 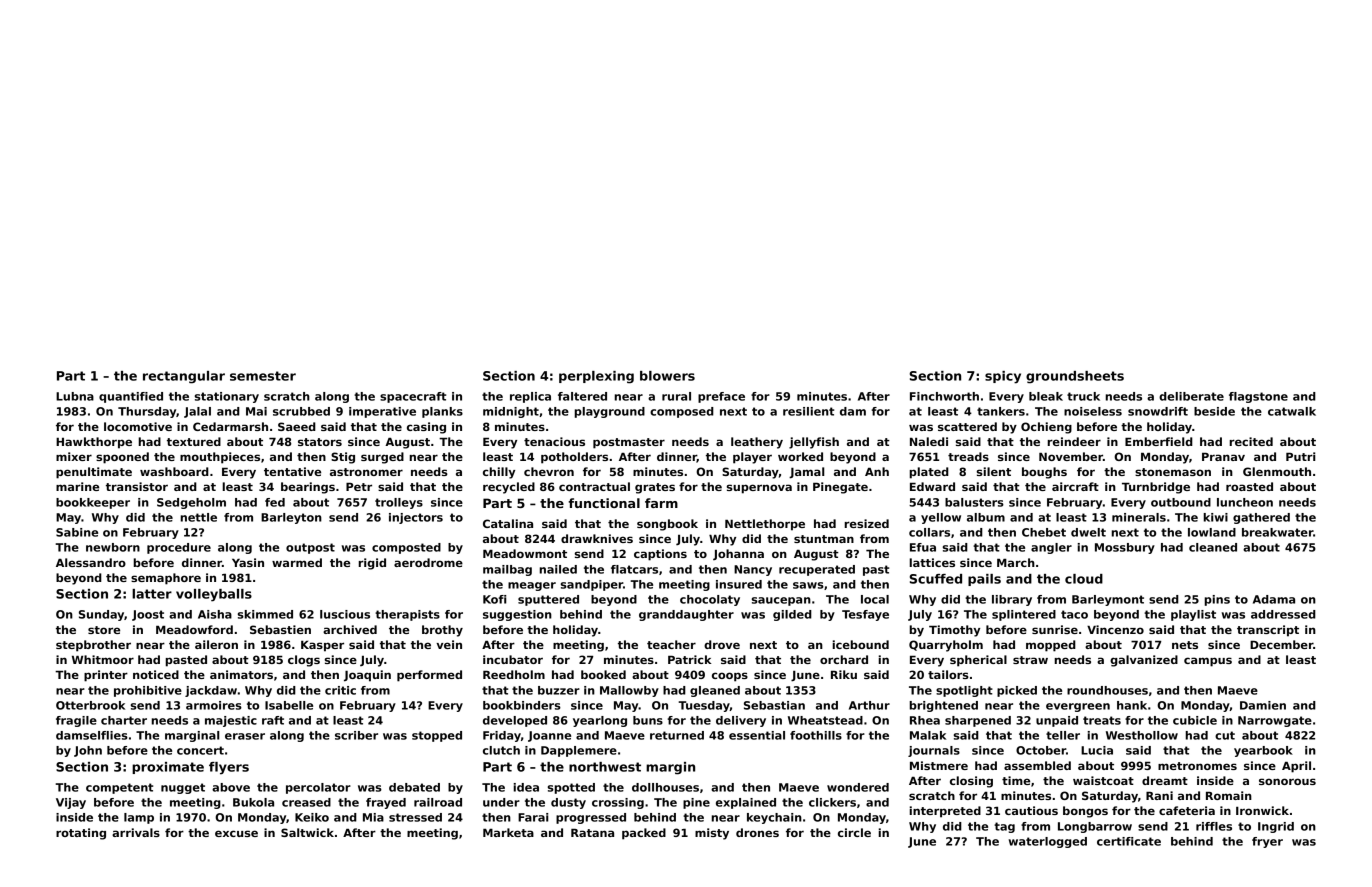 I want to click on sandpiper, so click(x=592, y=585).
